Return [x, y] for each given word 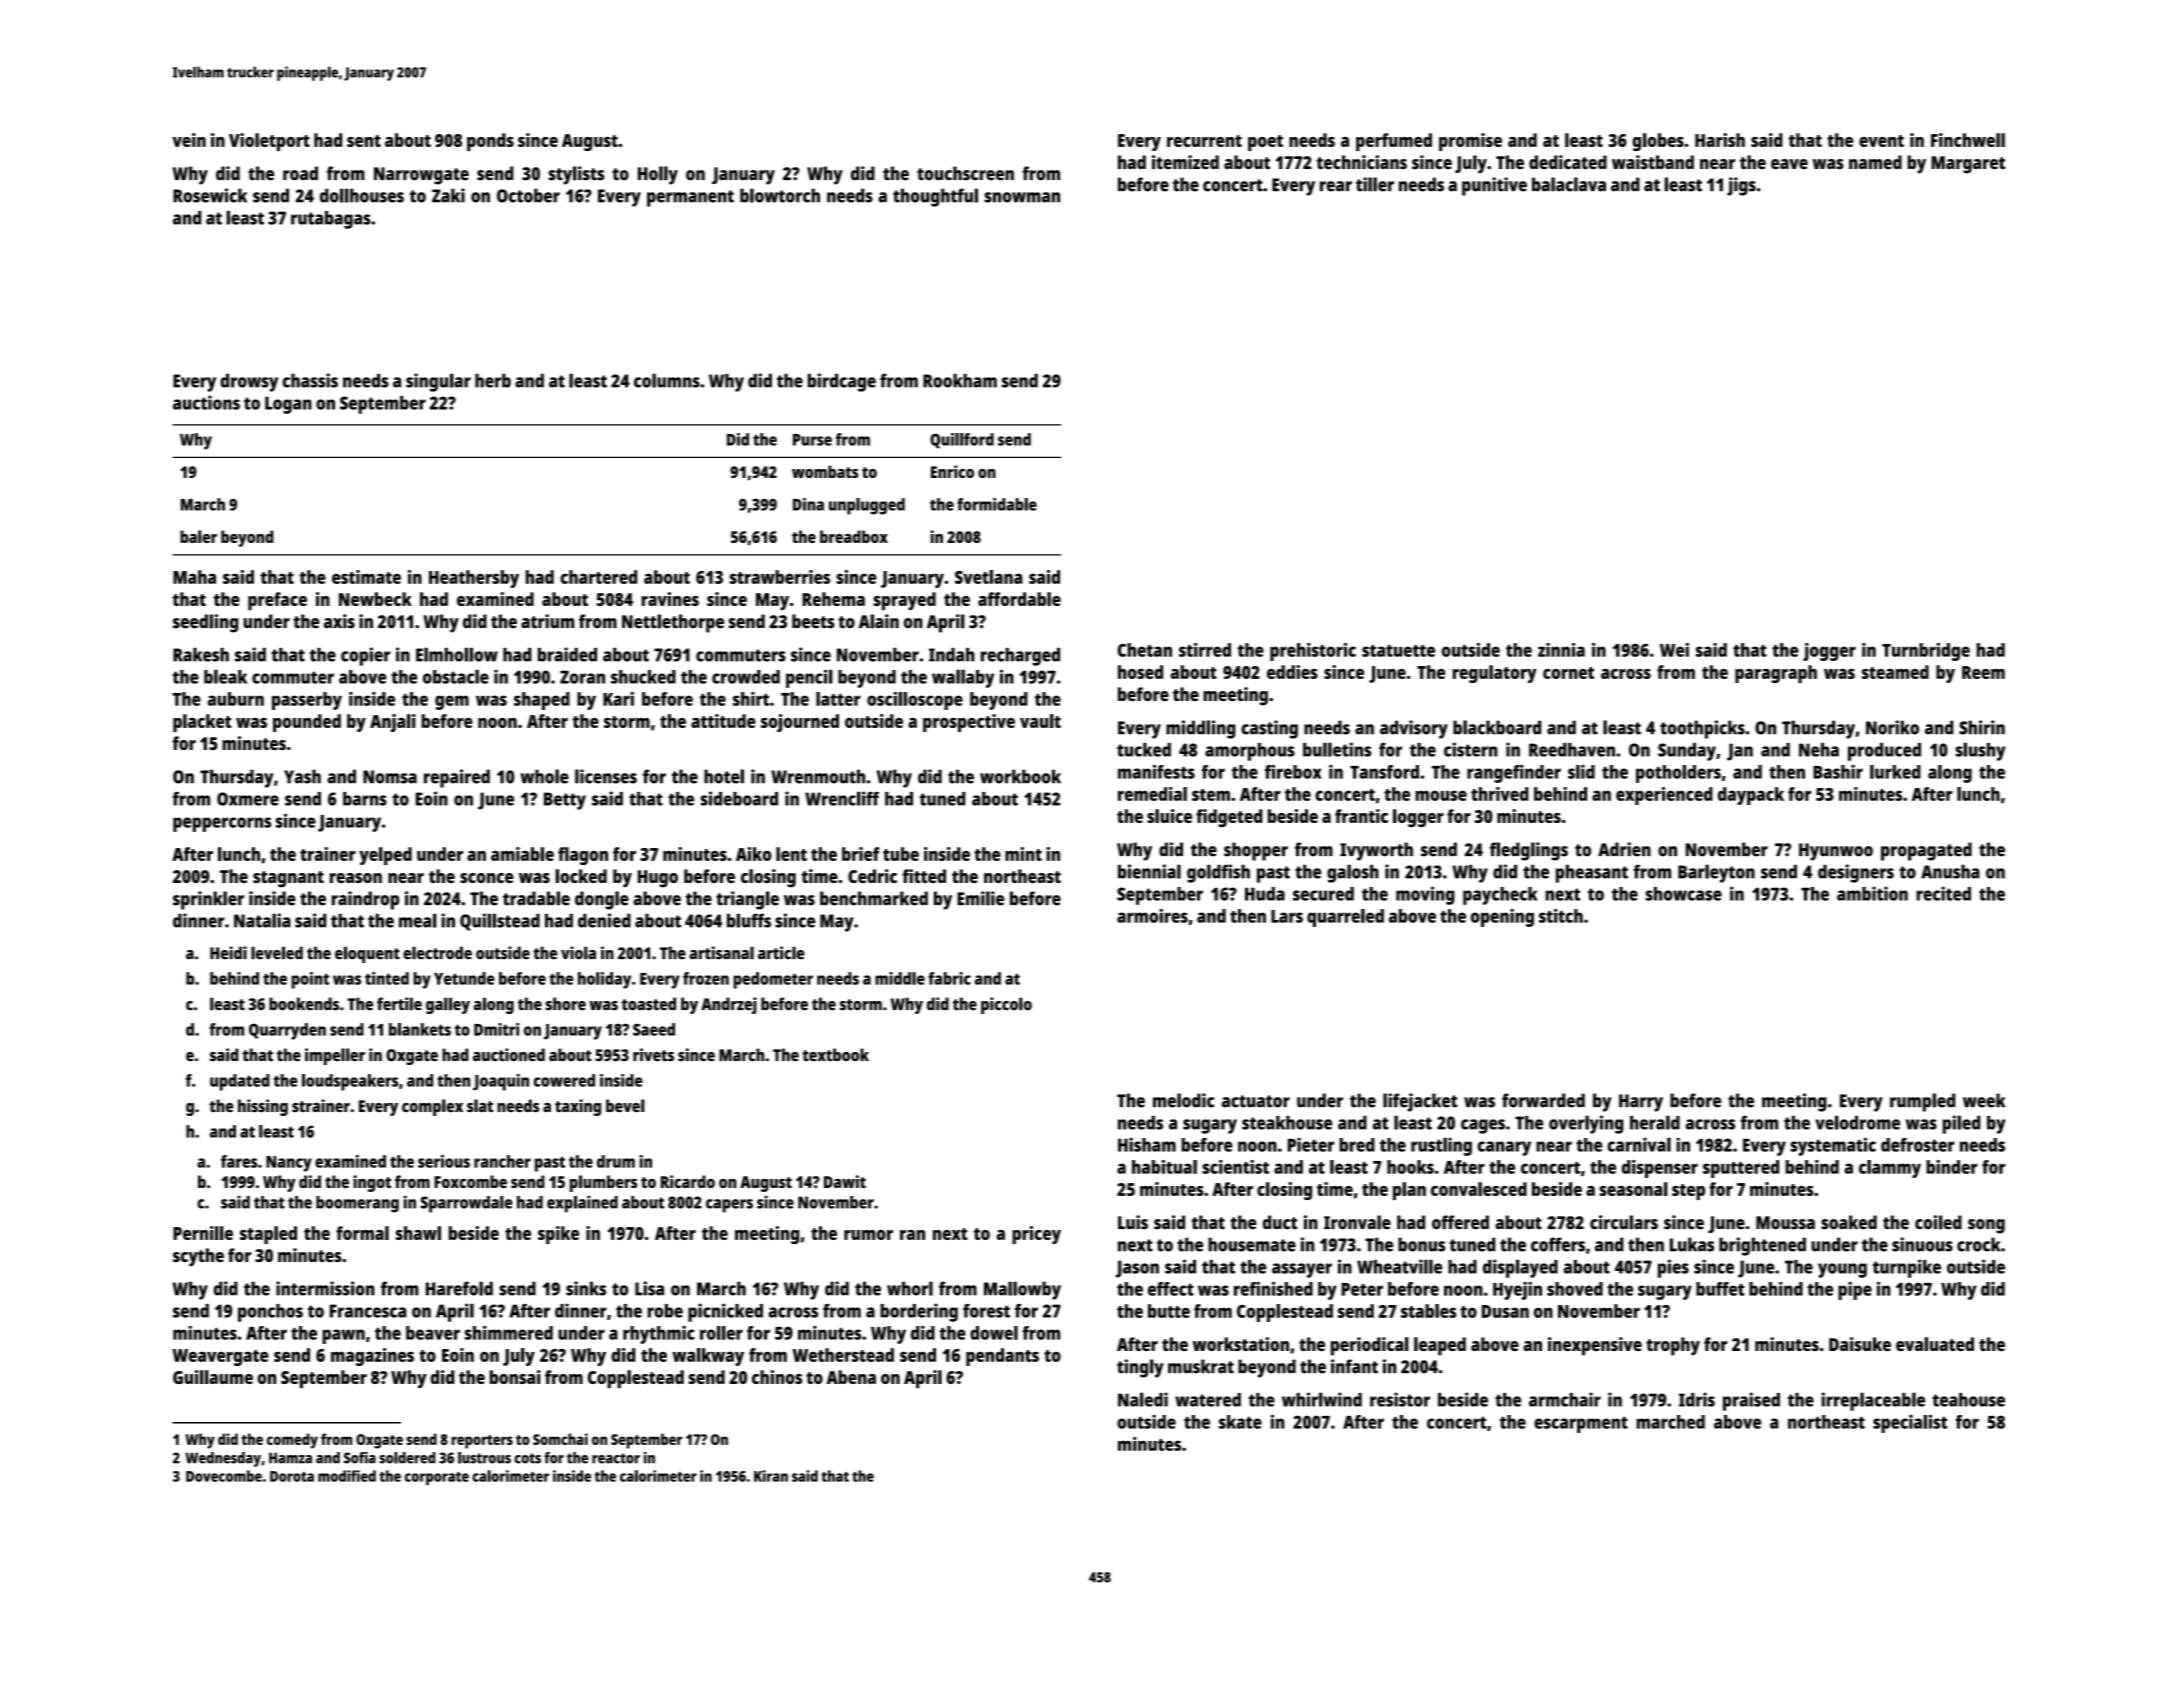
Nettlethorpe [673, 623]
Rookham [960, 381]
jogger [1829, 652]
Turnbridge [1926, 652]
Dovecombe [224, 1476]
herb [493, 381]
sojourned [800, 723]
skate [1240, 1422]
